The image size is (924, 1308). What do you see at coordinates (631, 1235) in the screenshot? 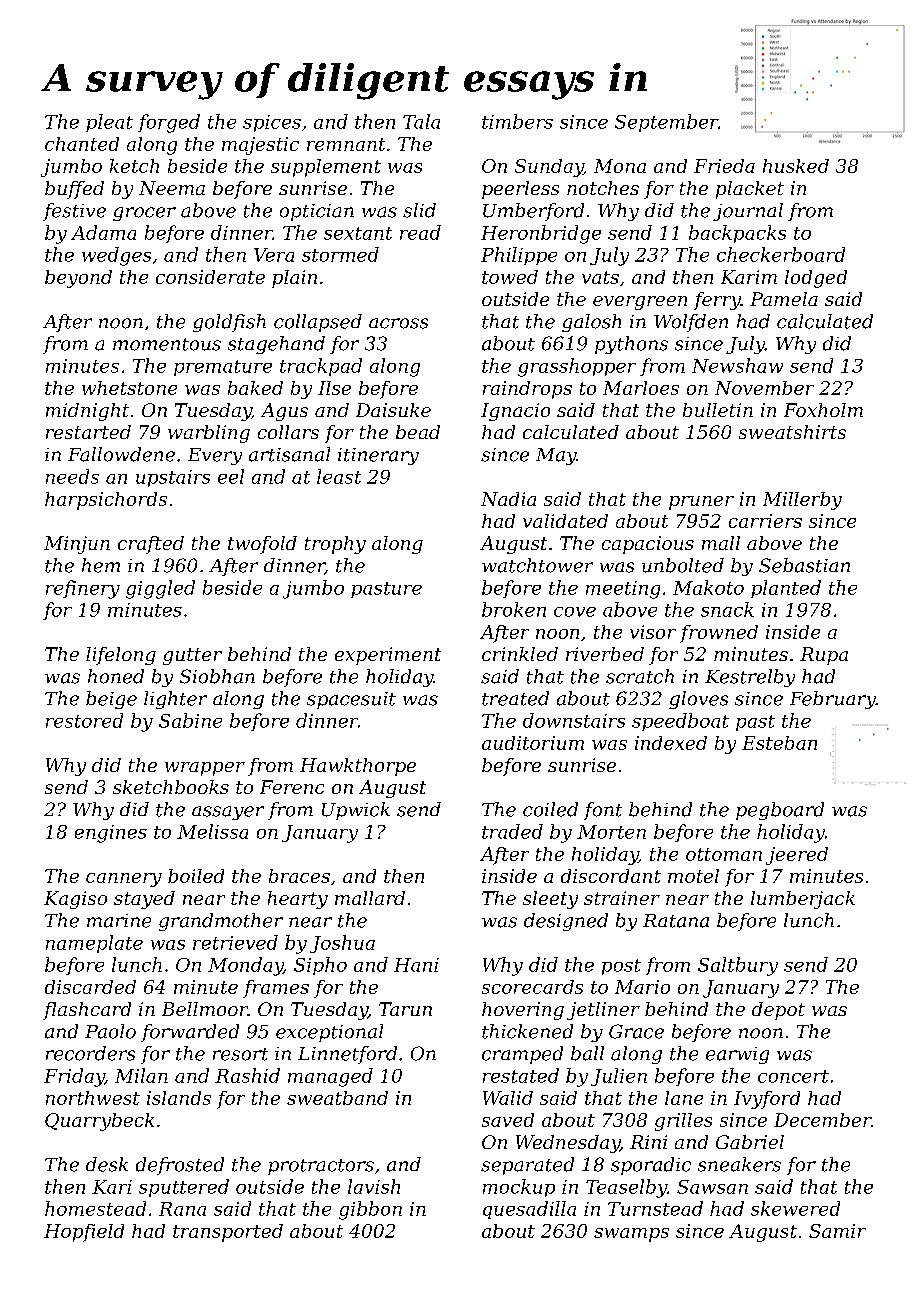
I see `swamps` at bounding box center [631, 1235].
